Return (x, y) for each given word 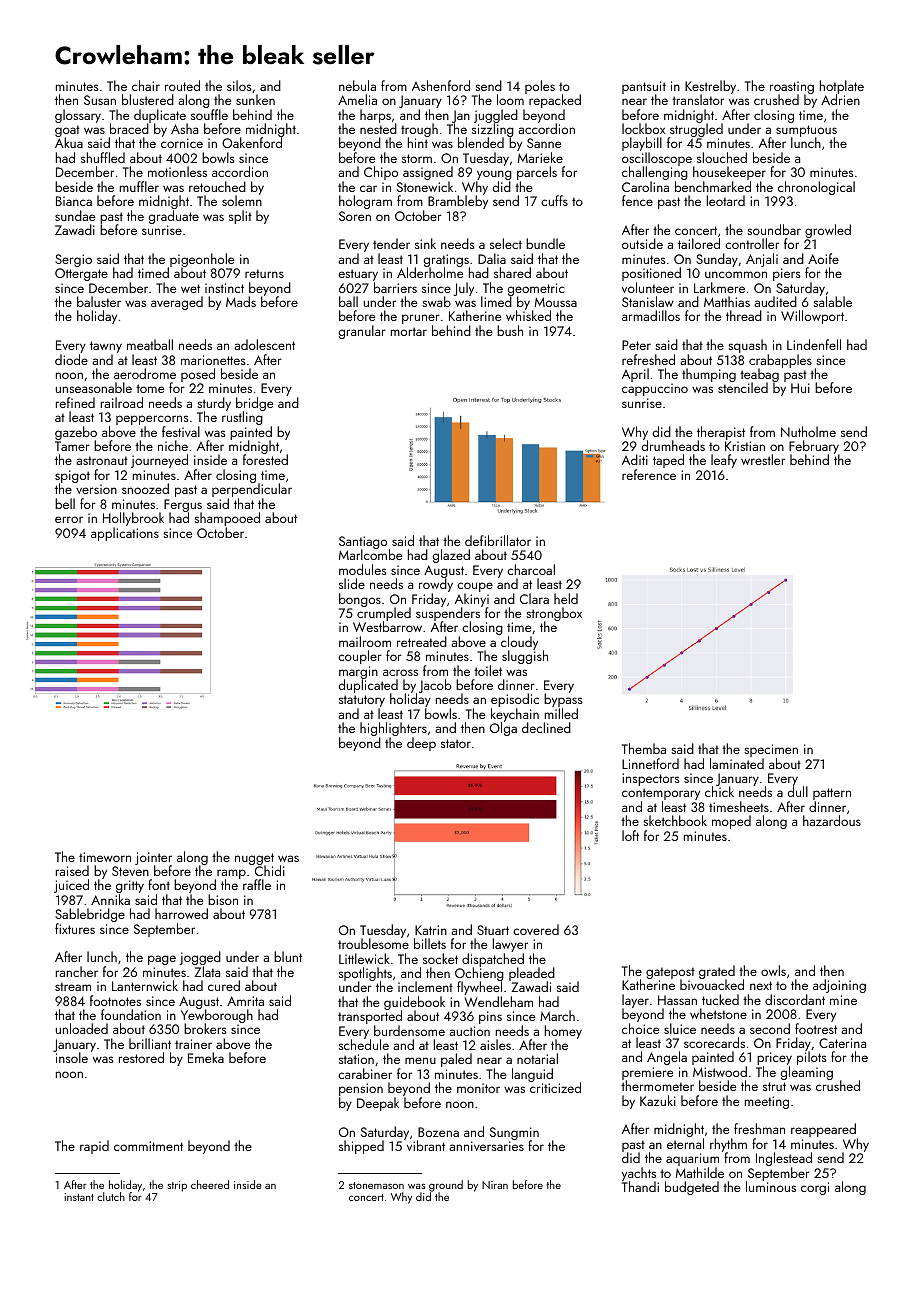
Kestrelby (710, 87)
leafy (724, 461)
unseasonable (94, 388)
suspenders (448, 614)
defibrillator (498, 540)
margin (358, 673)
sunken (255, 99)
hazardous (832, 820)
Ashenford (441, 85)
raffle (257, 885)
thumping (709, 375)
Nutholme (808, 431)
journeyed (159, 461)
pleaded (532, 974)
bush (510, 330)
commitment (148, 1146)
